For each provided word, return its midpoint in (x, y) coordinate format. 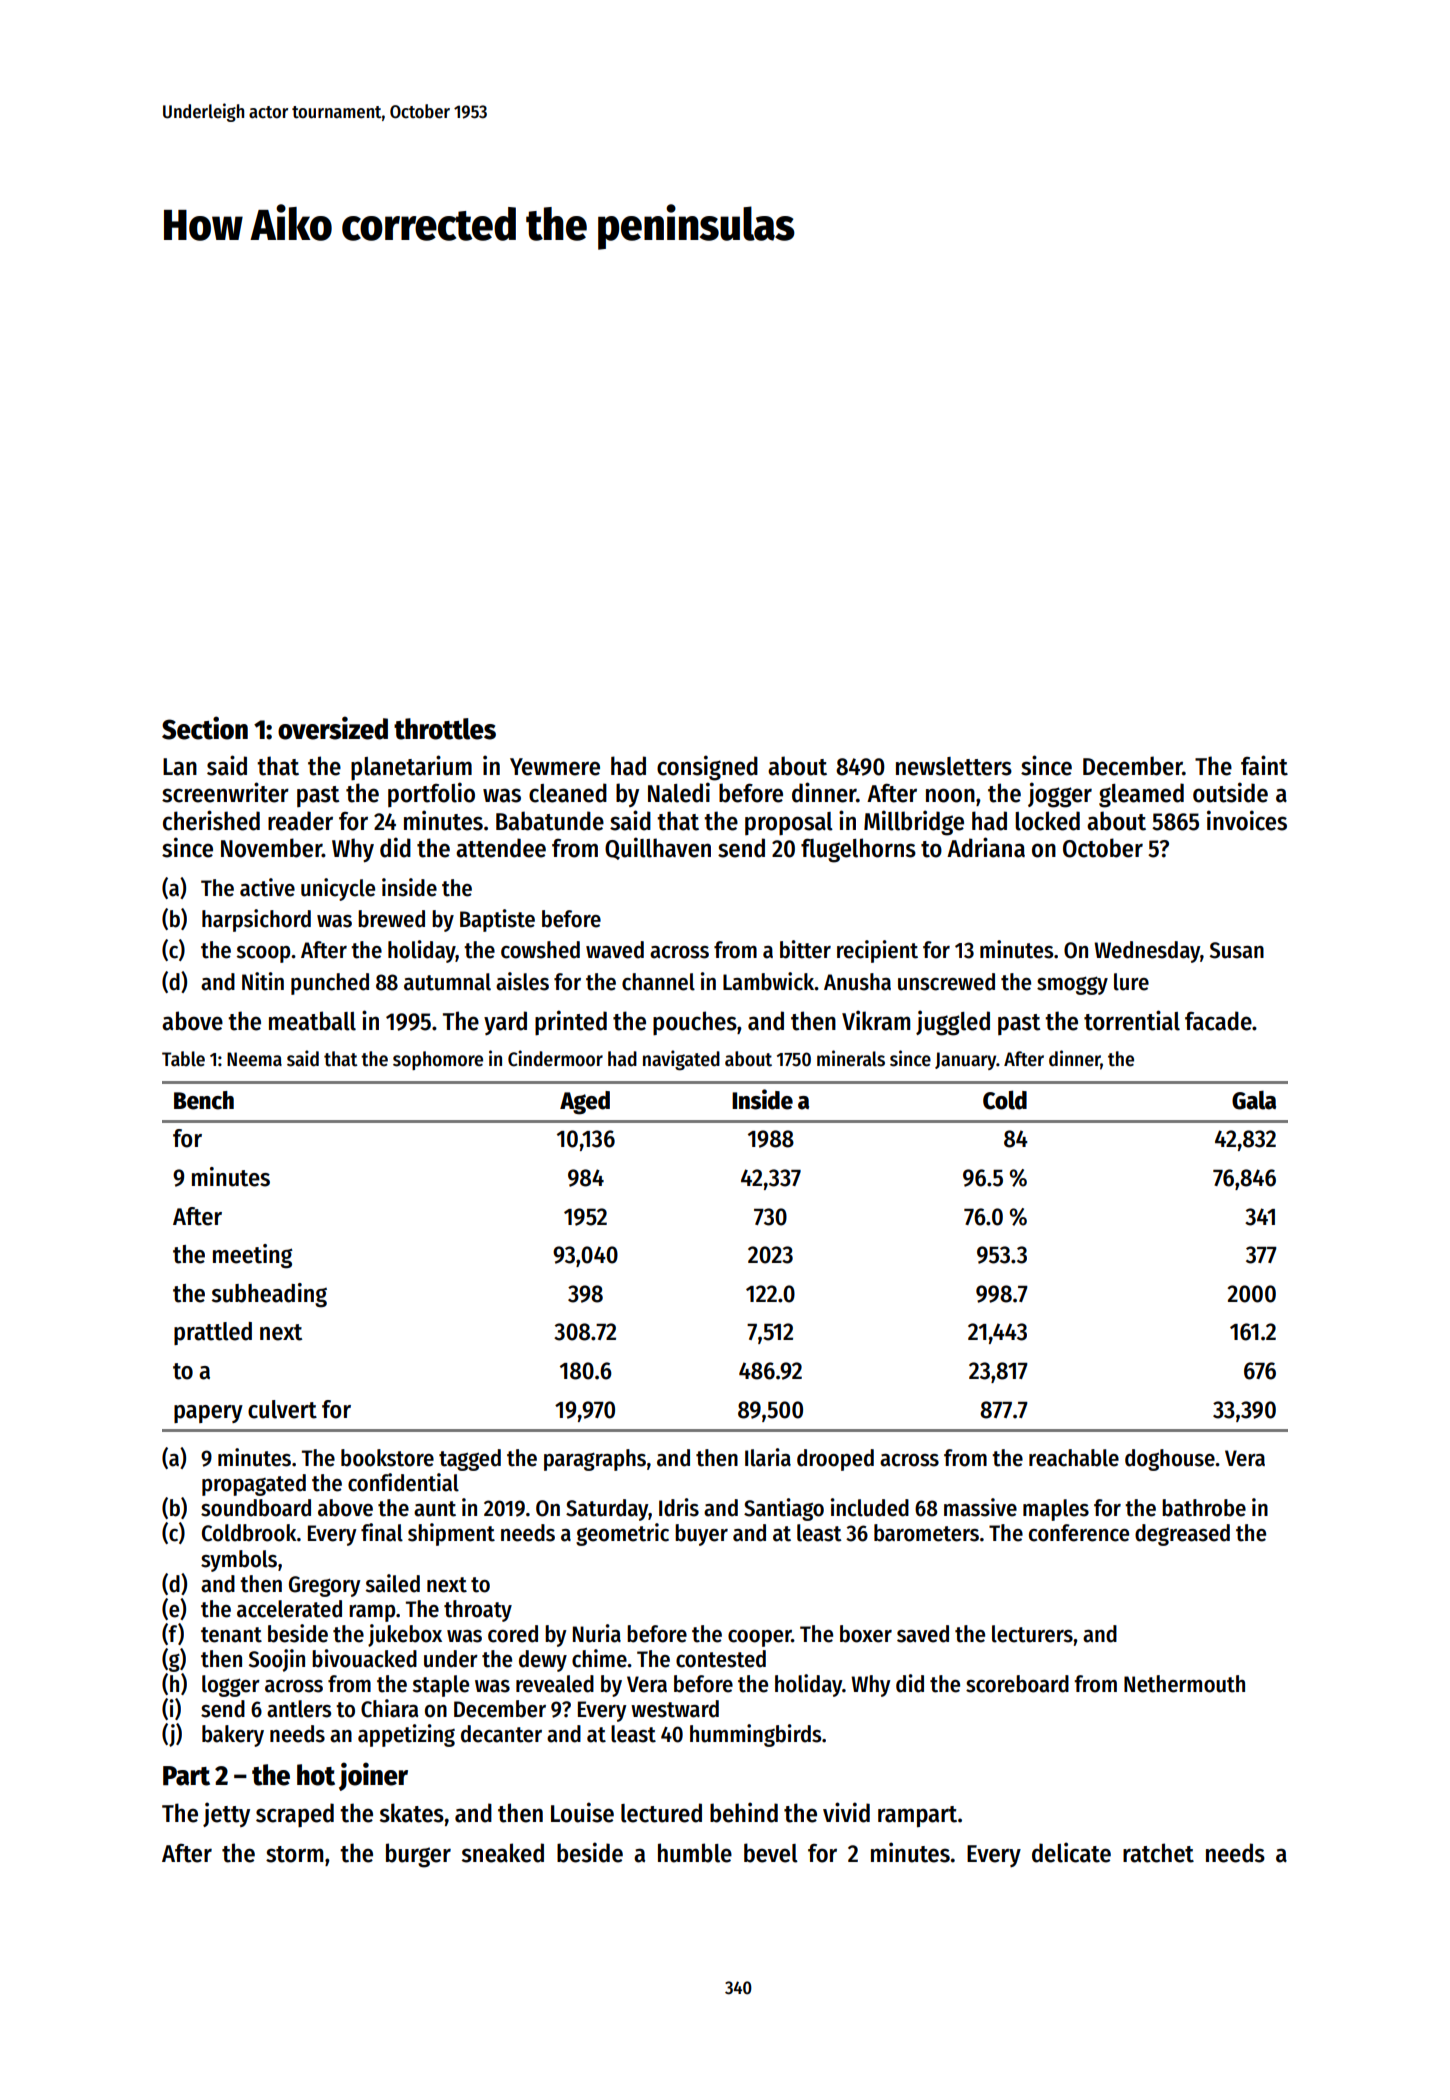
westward (675, 1709)
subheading (269, 1295)
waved (615, 950)
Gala (1254, 1100)
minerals (851, 1058)
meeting (253, 1256)
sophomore (438, 1060)
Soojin (277, 1660)
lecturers (1032, 1634)
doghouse (1170, 1460)
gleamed (1141, 795)
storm (294, 1854)
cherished (211, 820)
